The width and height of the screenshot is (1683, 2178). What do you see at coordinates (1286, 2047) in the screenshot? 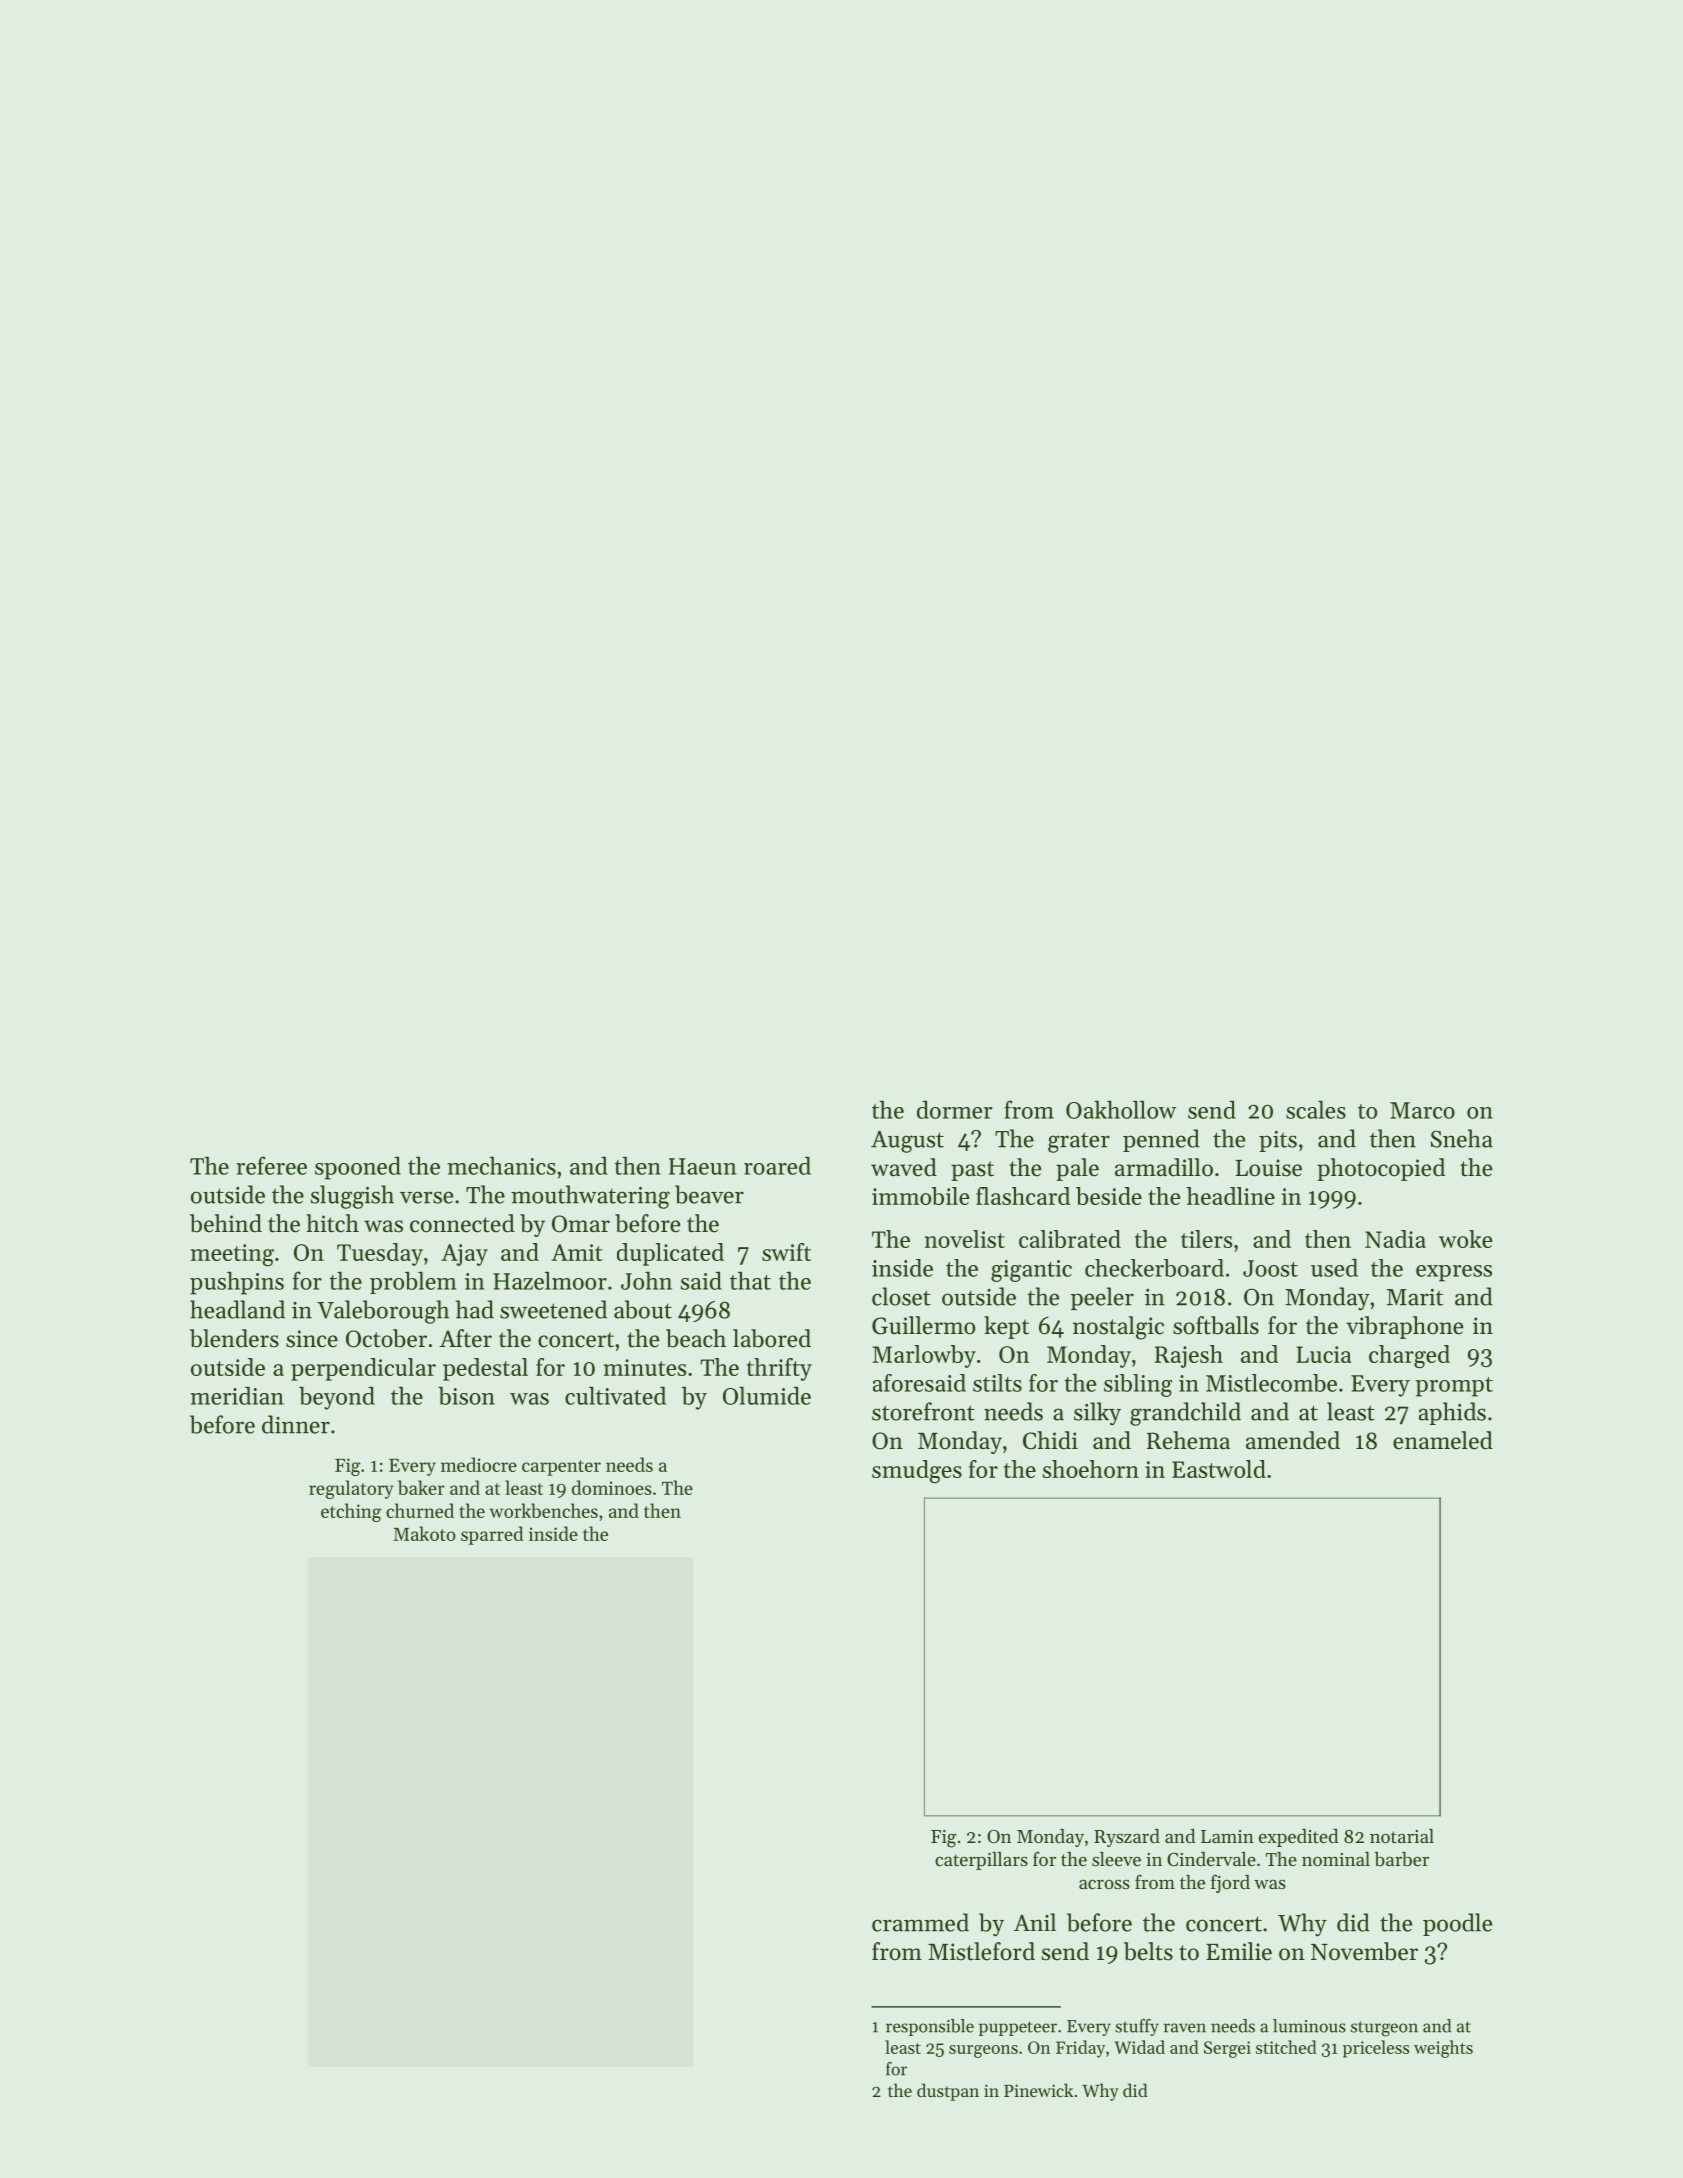
I see `stitched` at bounding box center [1286, 2047].
